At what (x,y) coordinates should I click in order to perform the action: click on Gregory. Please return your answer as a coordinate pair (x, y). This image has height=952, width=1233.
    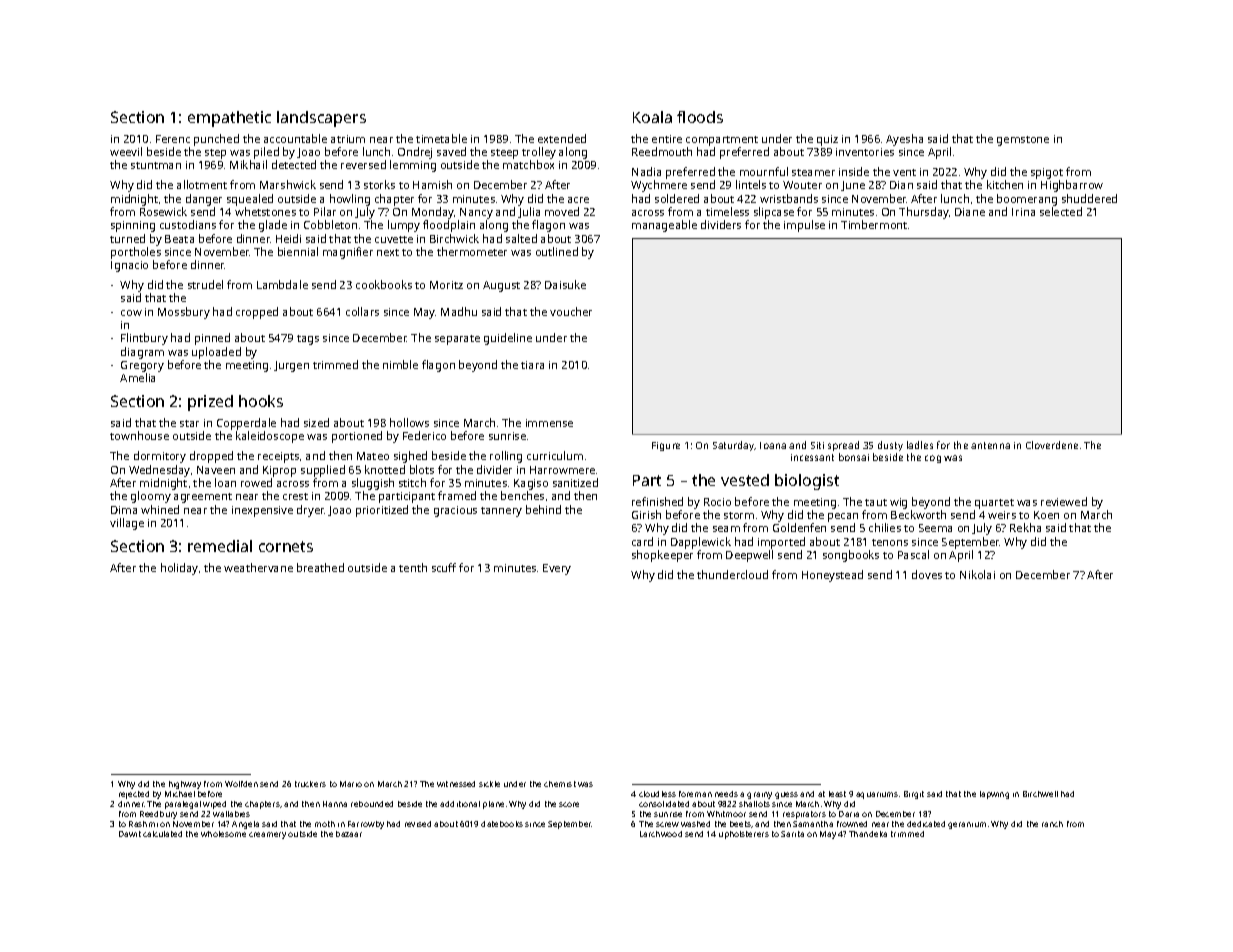
    Looking at the image, I should click on (142, 366).
